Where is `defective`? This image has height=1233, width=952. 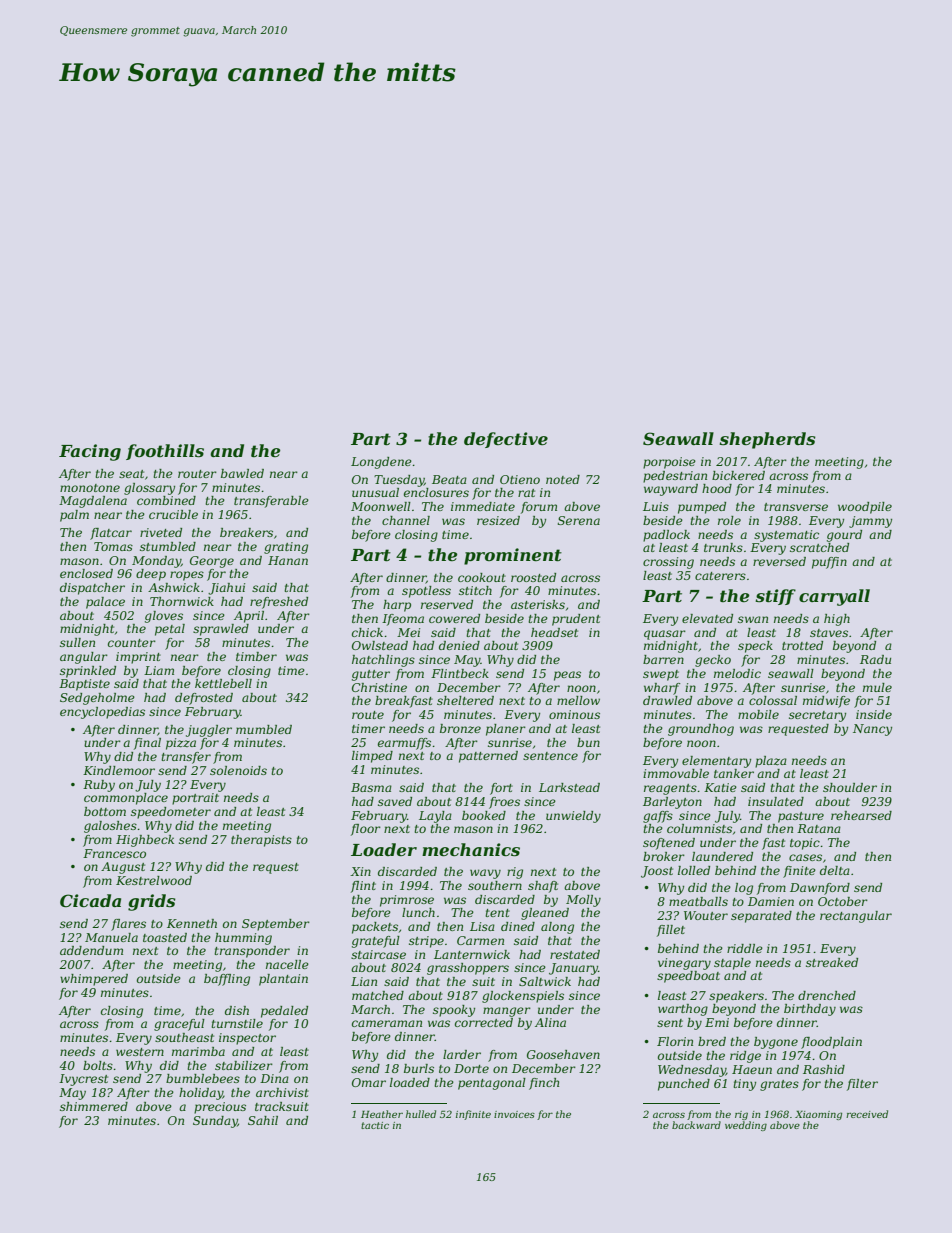 defective is located at coordinates (506, 440).
